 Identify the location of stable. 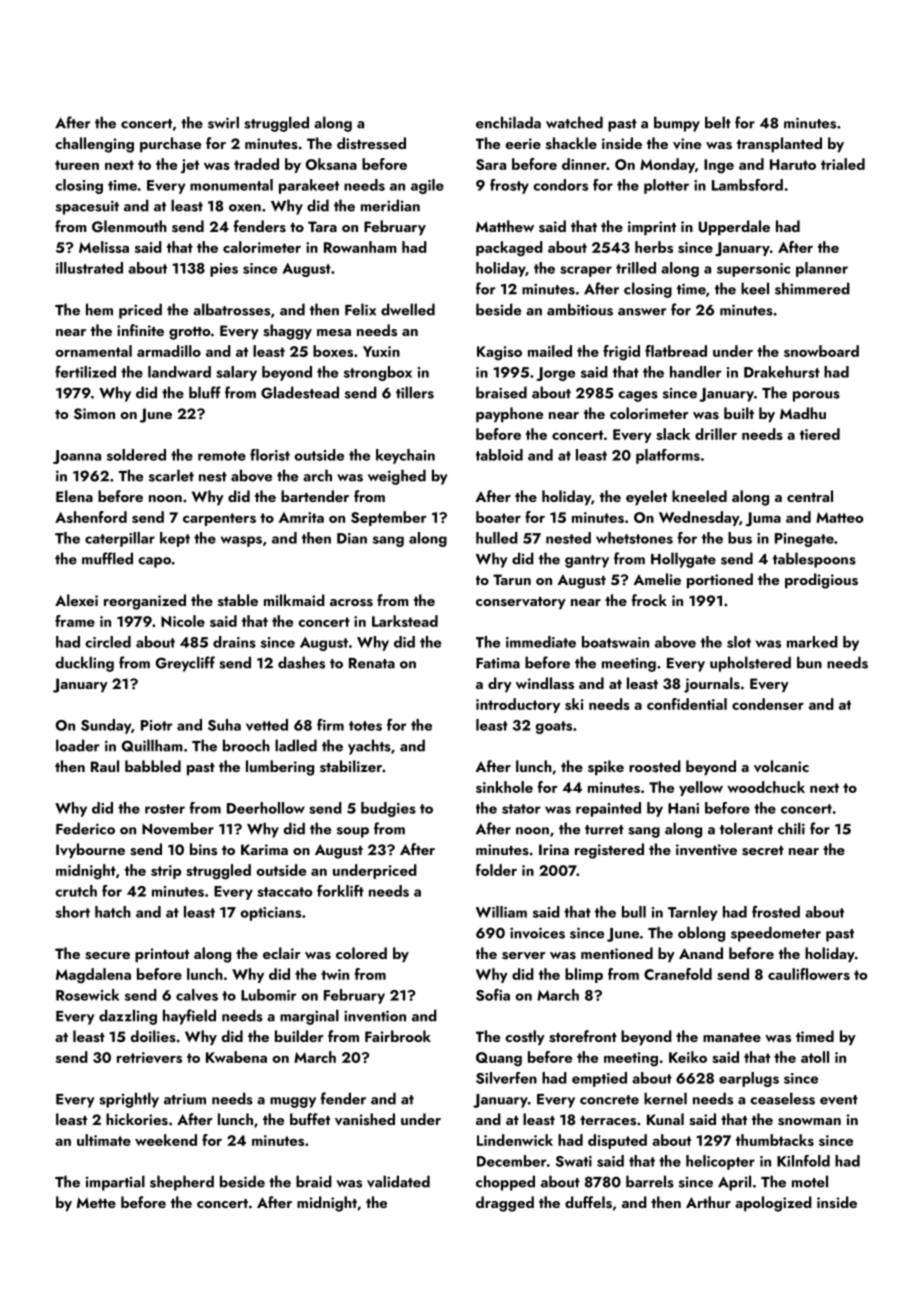
(238, 600).
